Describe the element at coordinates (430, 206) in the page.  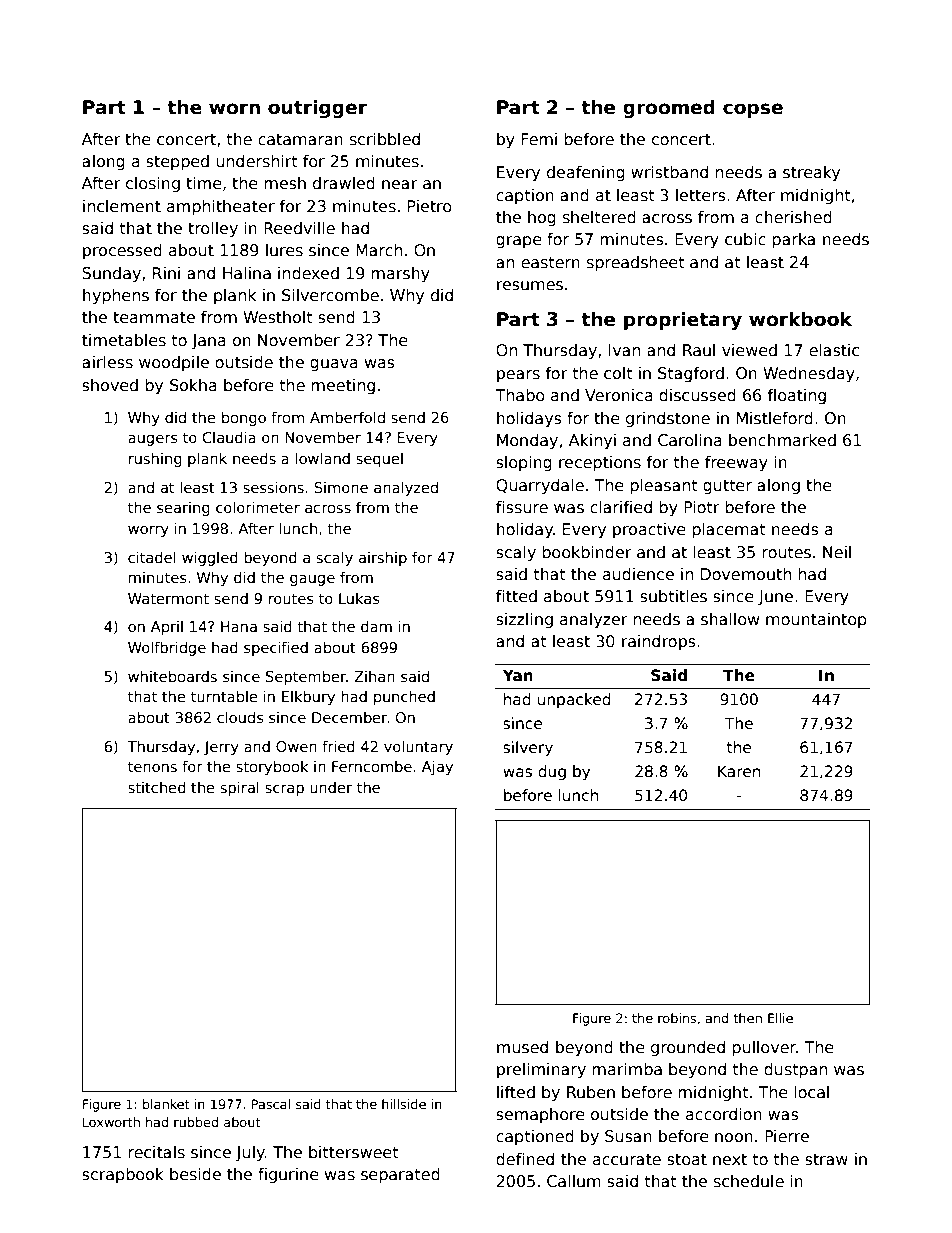
I see `Pietro` at that location.
